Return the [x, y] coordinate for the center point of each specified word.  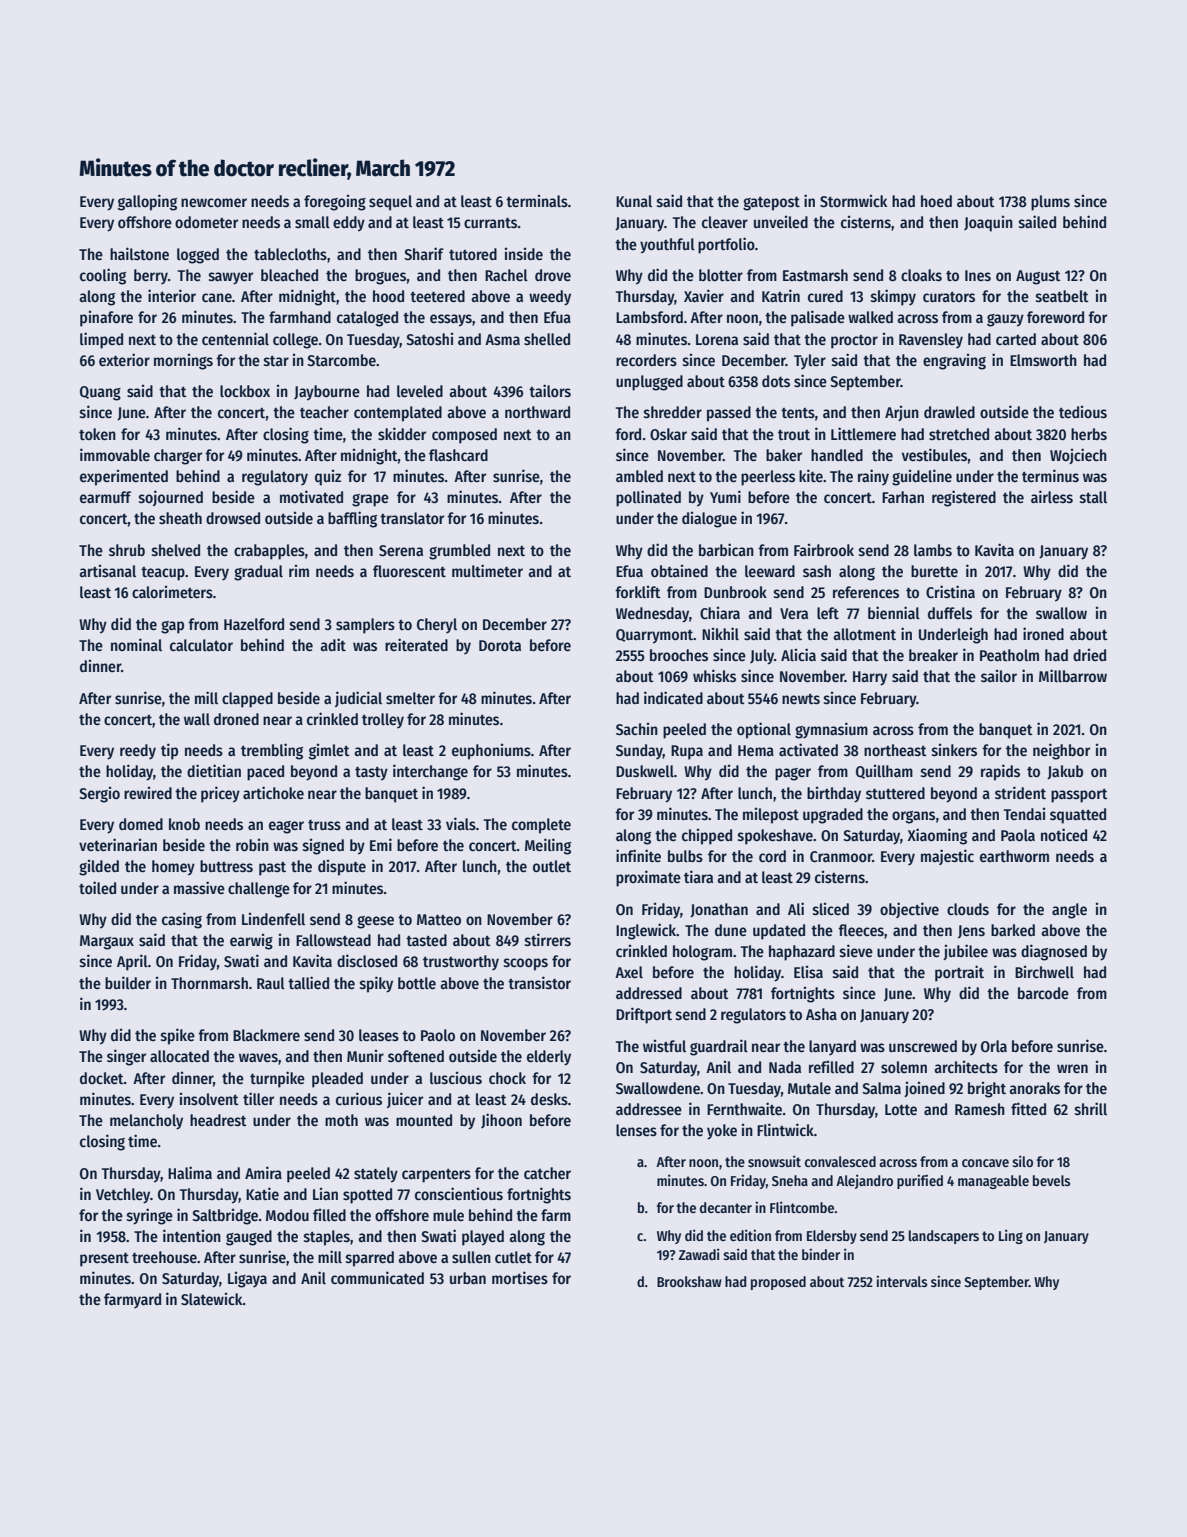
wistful [664, 1046]
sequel [390, 203]
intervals [901, 1281]
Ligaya [247, 1280]
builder [128, 982]
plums [1050, 203]
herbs [1089, 434]
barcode [1043, 993]
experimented [124, 478]
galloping [147, 202]
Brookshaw [689, 1281]
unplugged [649, 383]
